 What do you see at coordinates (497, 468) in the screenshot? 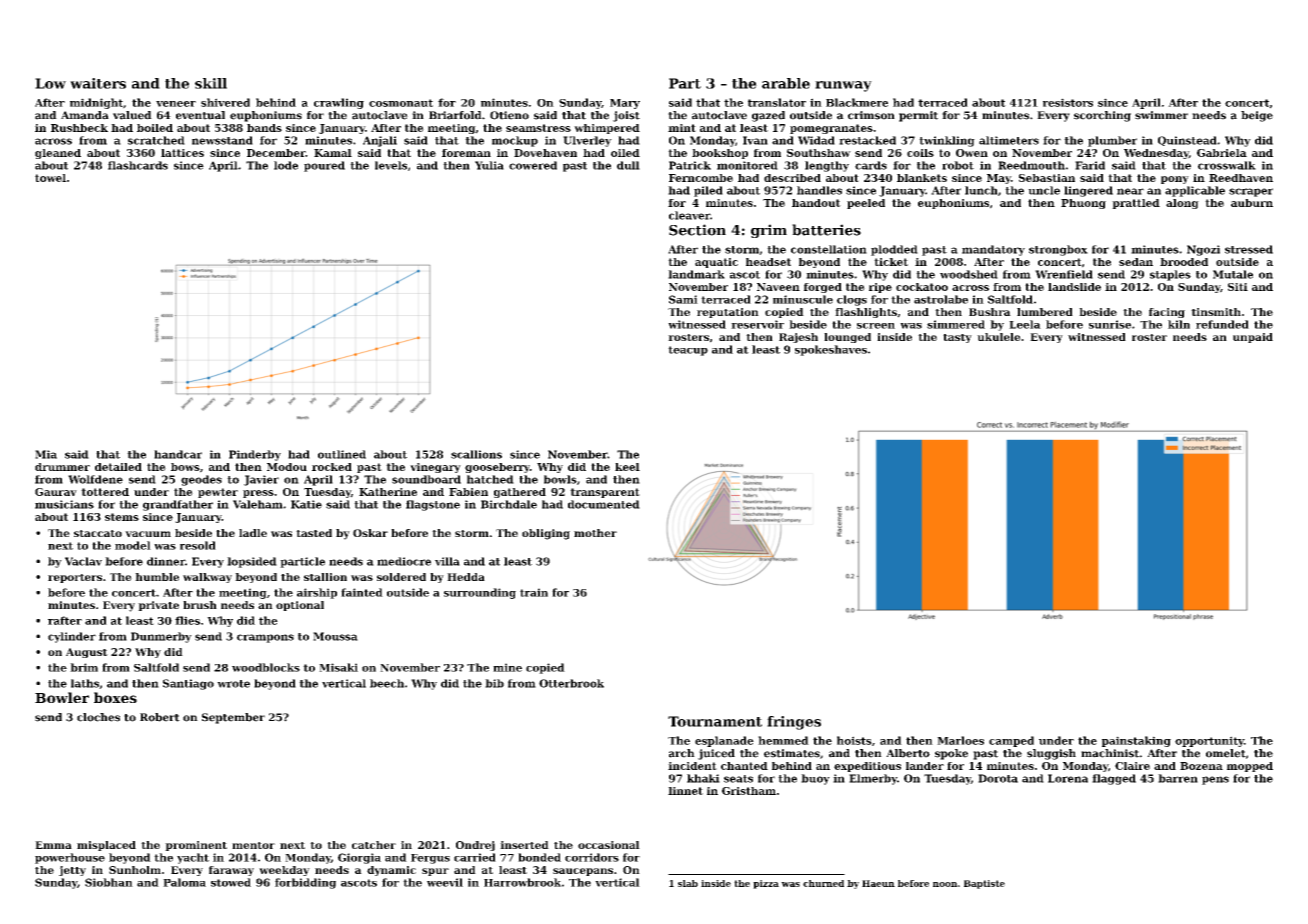
I see `gooseberry` at bounding box center [497, 468].
